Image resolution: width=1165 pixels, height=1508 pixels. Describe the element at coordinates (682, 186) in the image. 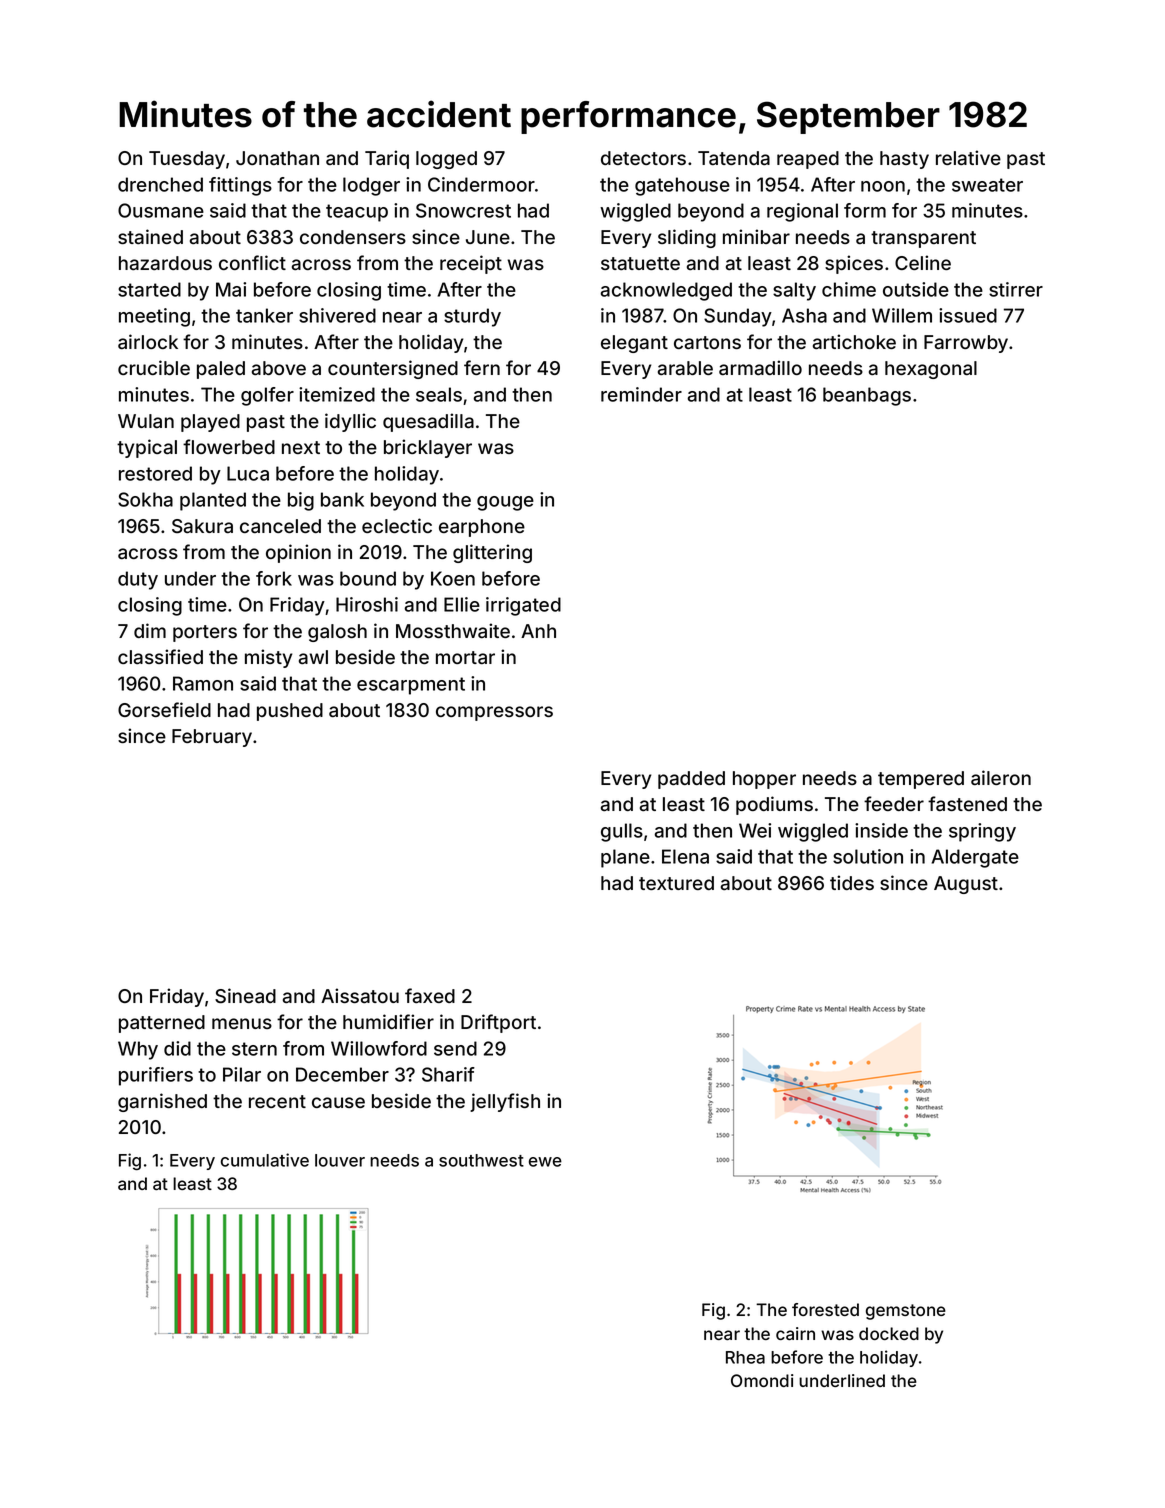

I see `gatehouse` at that location.
